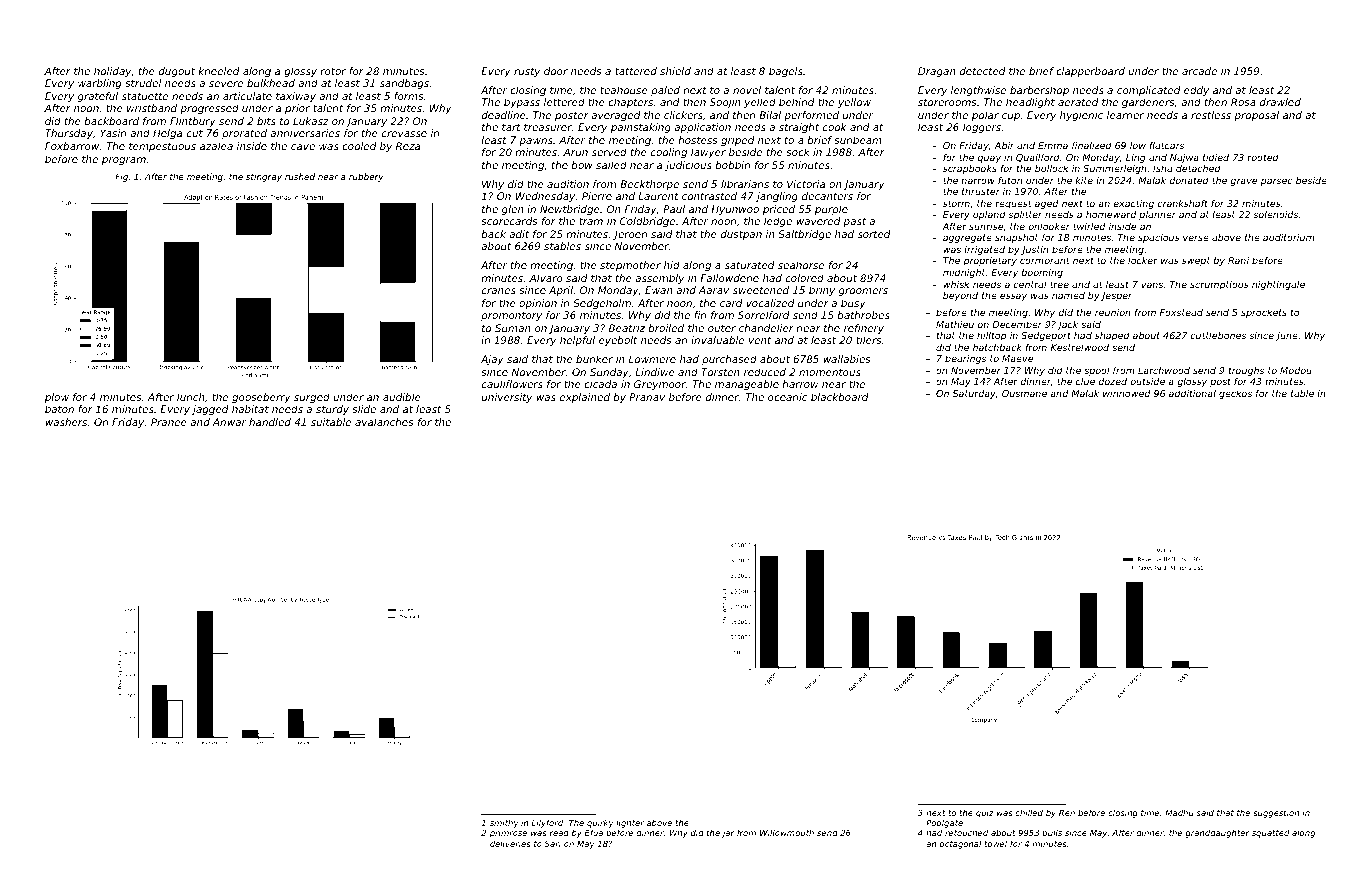 This screenshot has height=887, width=1372. What do you see at coordinates (728, 834) in the screenshot?
I see `jar` at bounding box center [728, 834].
